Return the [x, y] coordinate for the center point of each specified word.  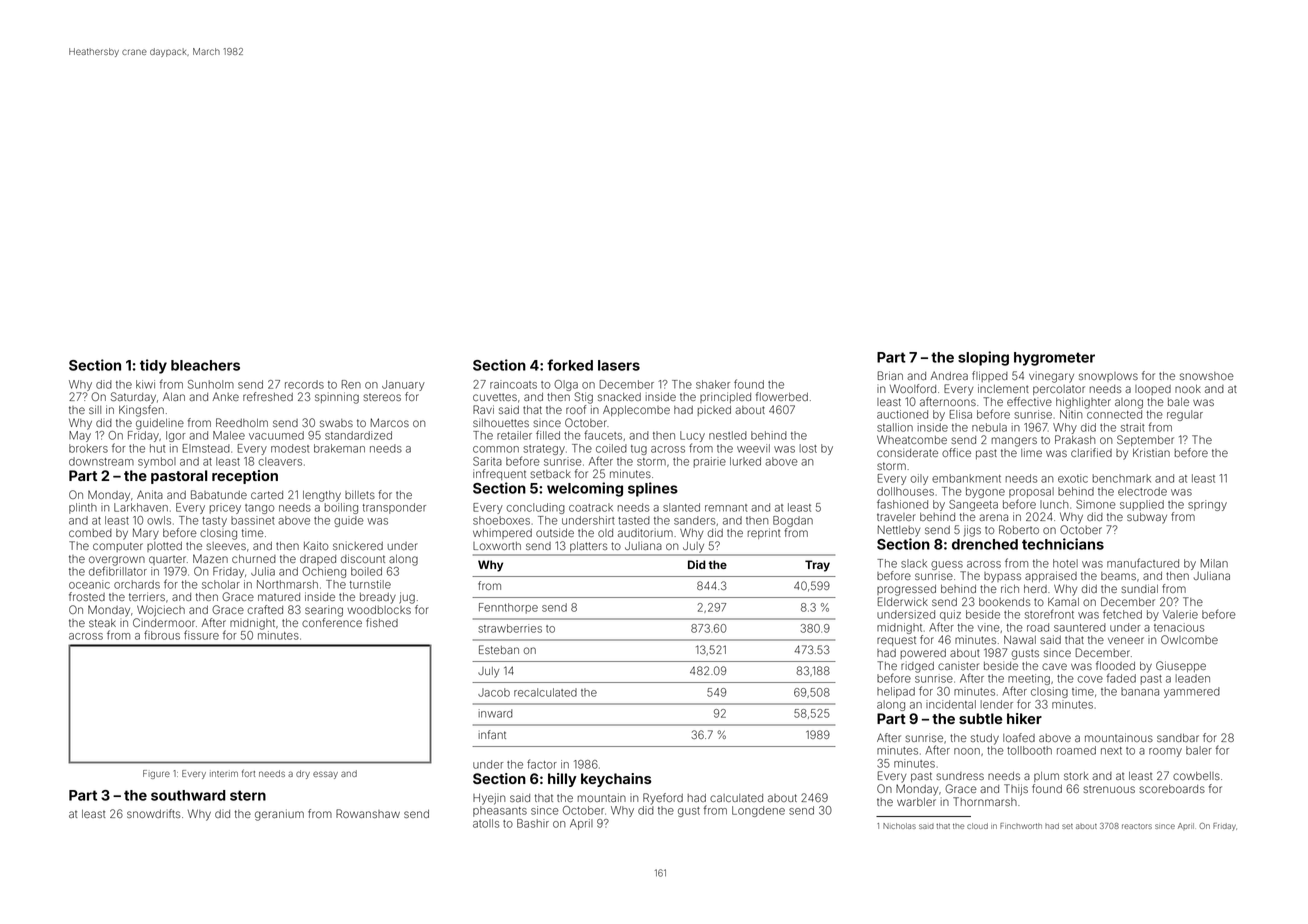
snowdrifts [154, 813]
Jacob [494, 692]
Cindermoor [164, 622]
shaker [713, 384]
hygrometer [1054, 359]
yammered [1192, 692]
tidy [153, 366]
